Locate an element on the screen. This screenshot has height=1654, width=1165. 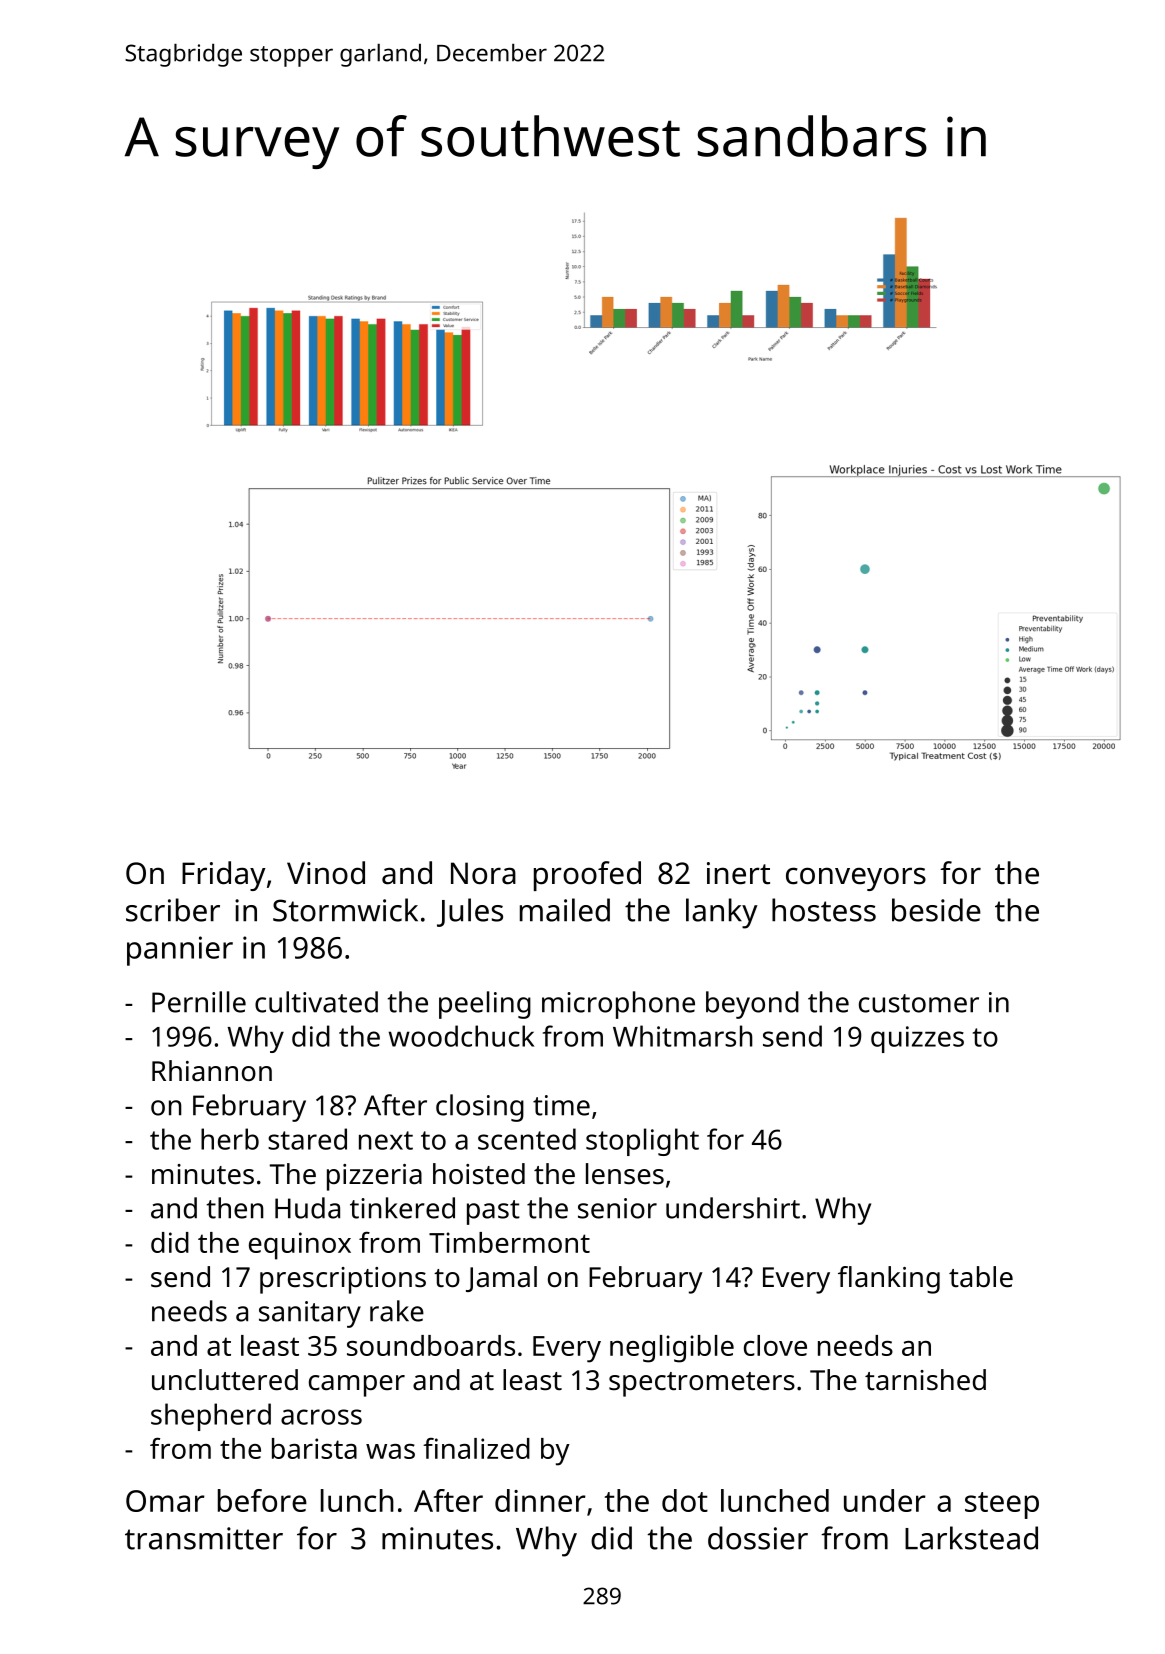
herb is located at coordinates (230, 1139).
